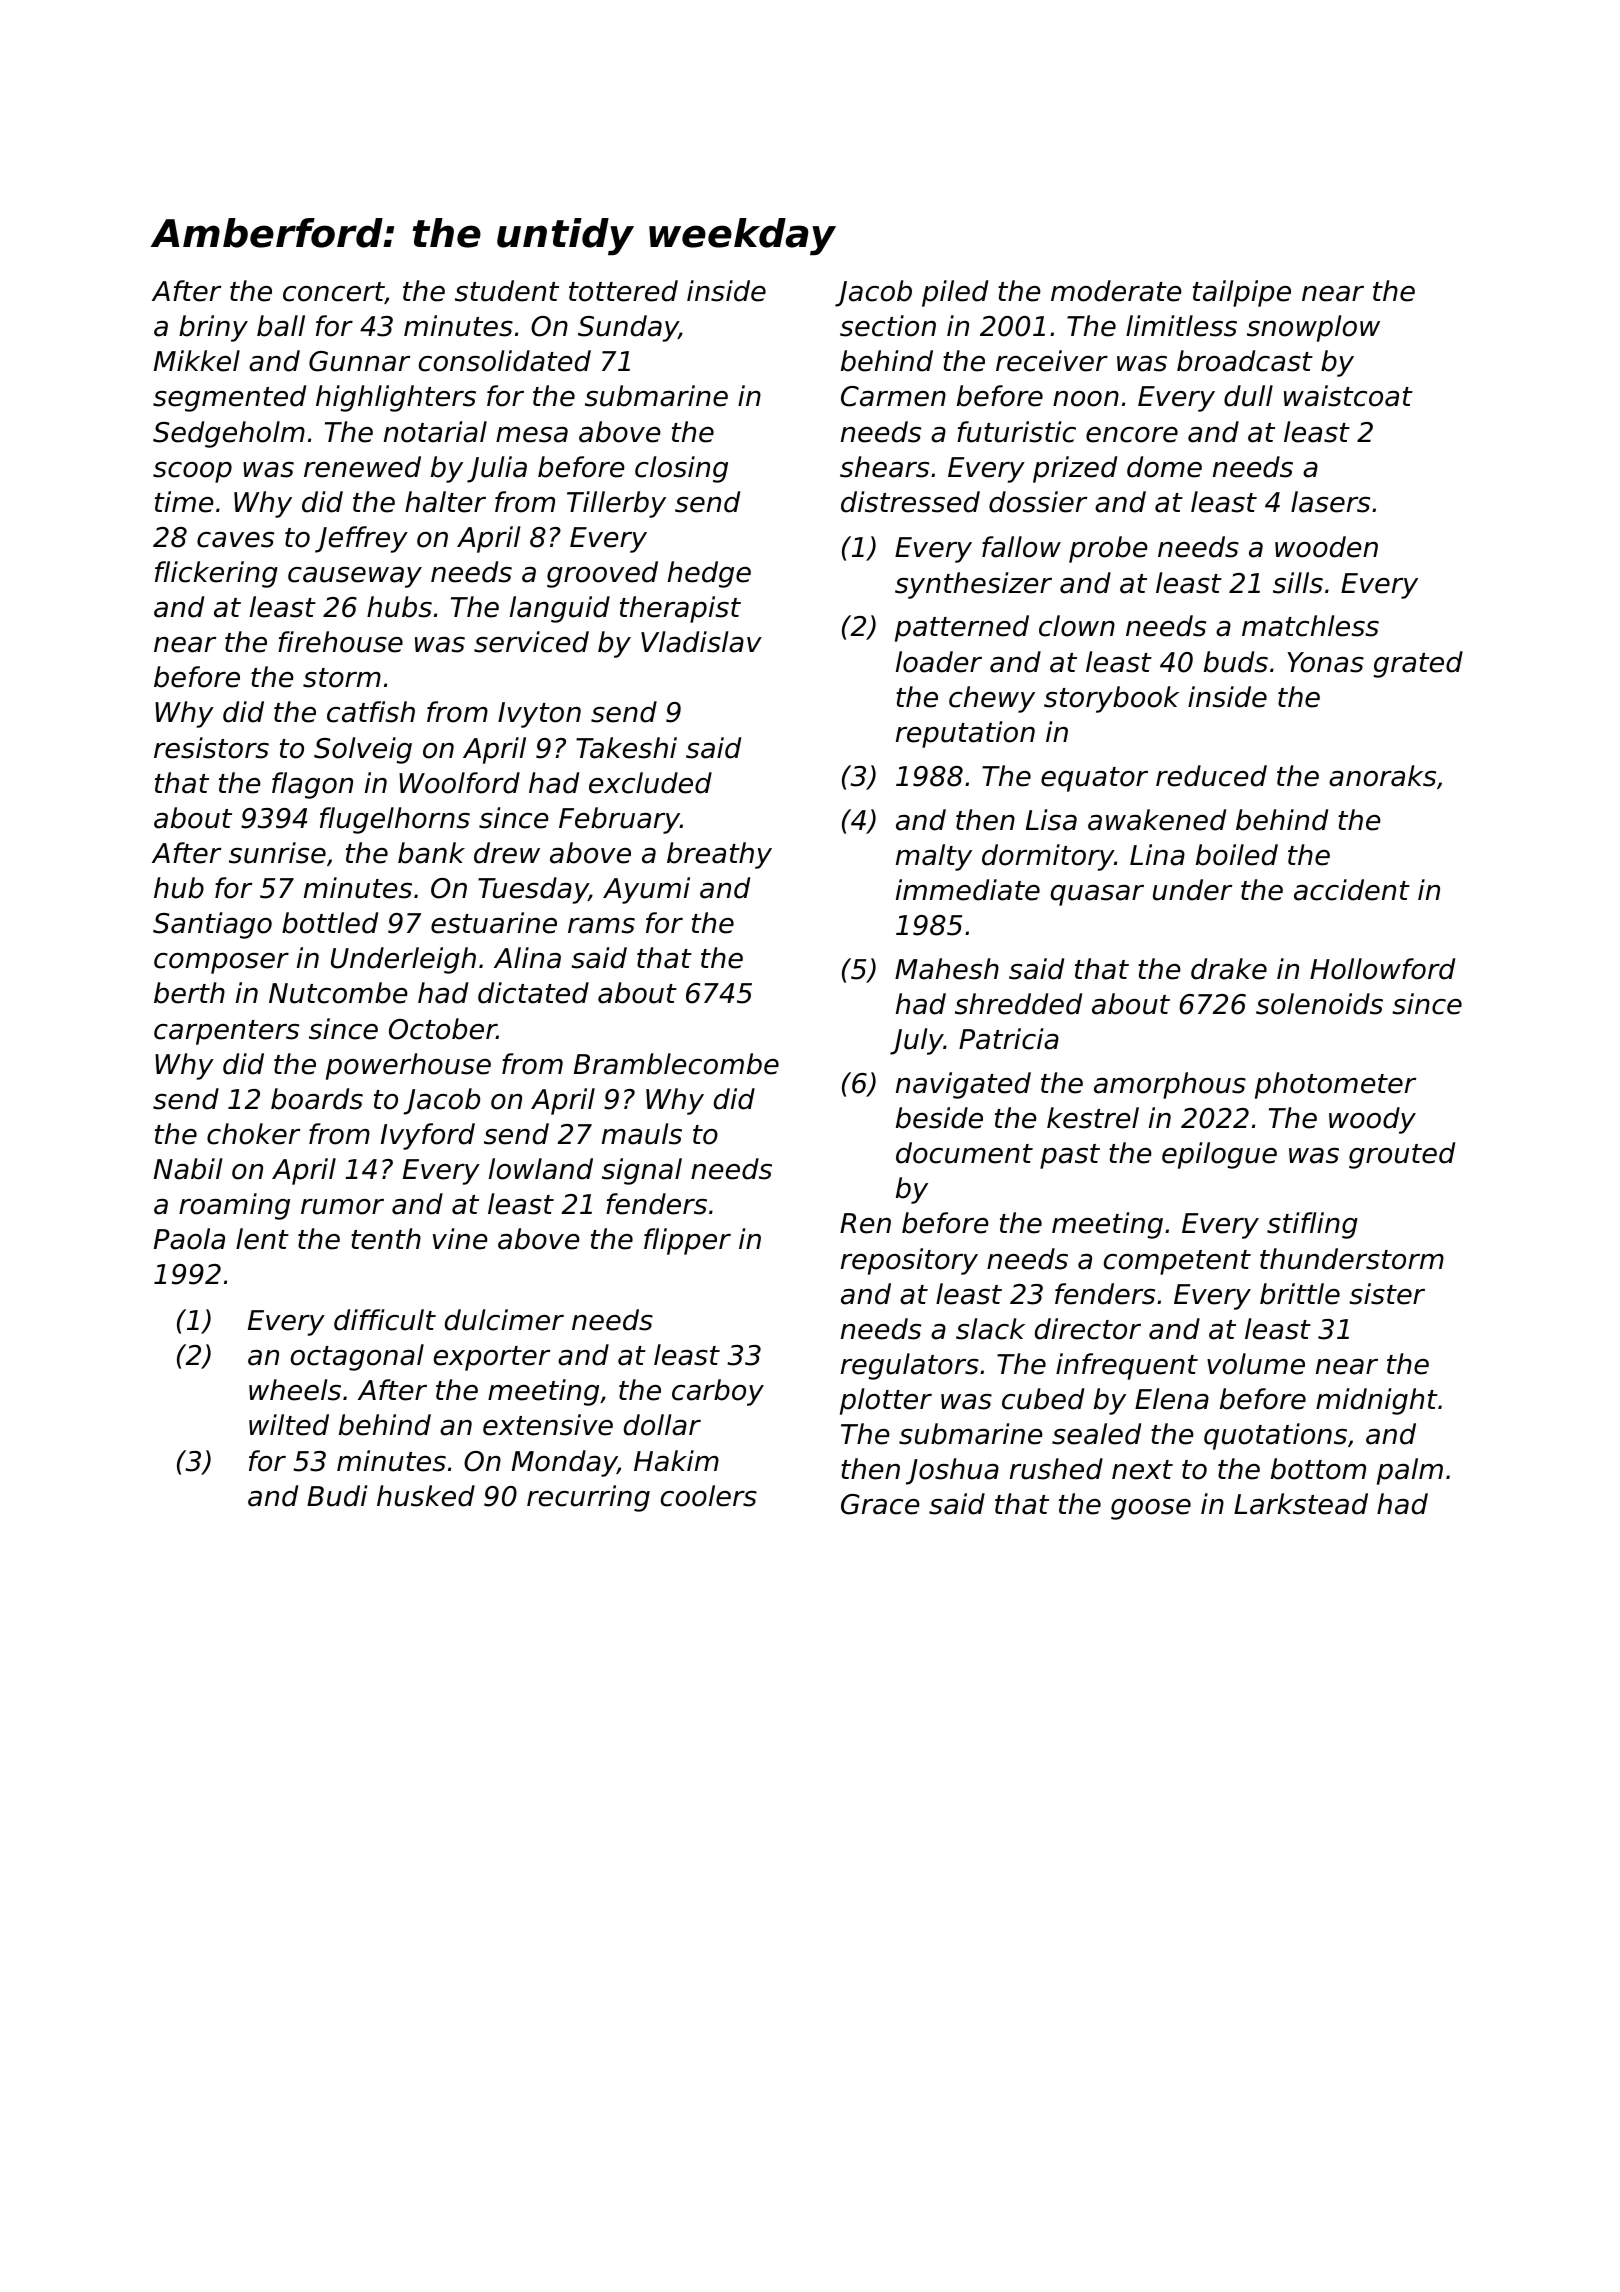  What do you see at coordinates (507, 291) in the screenshot?
I see `student` at bounding box center [507, 291].
